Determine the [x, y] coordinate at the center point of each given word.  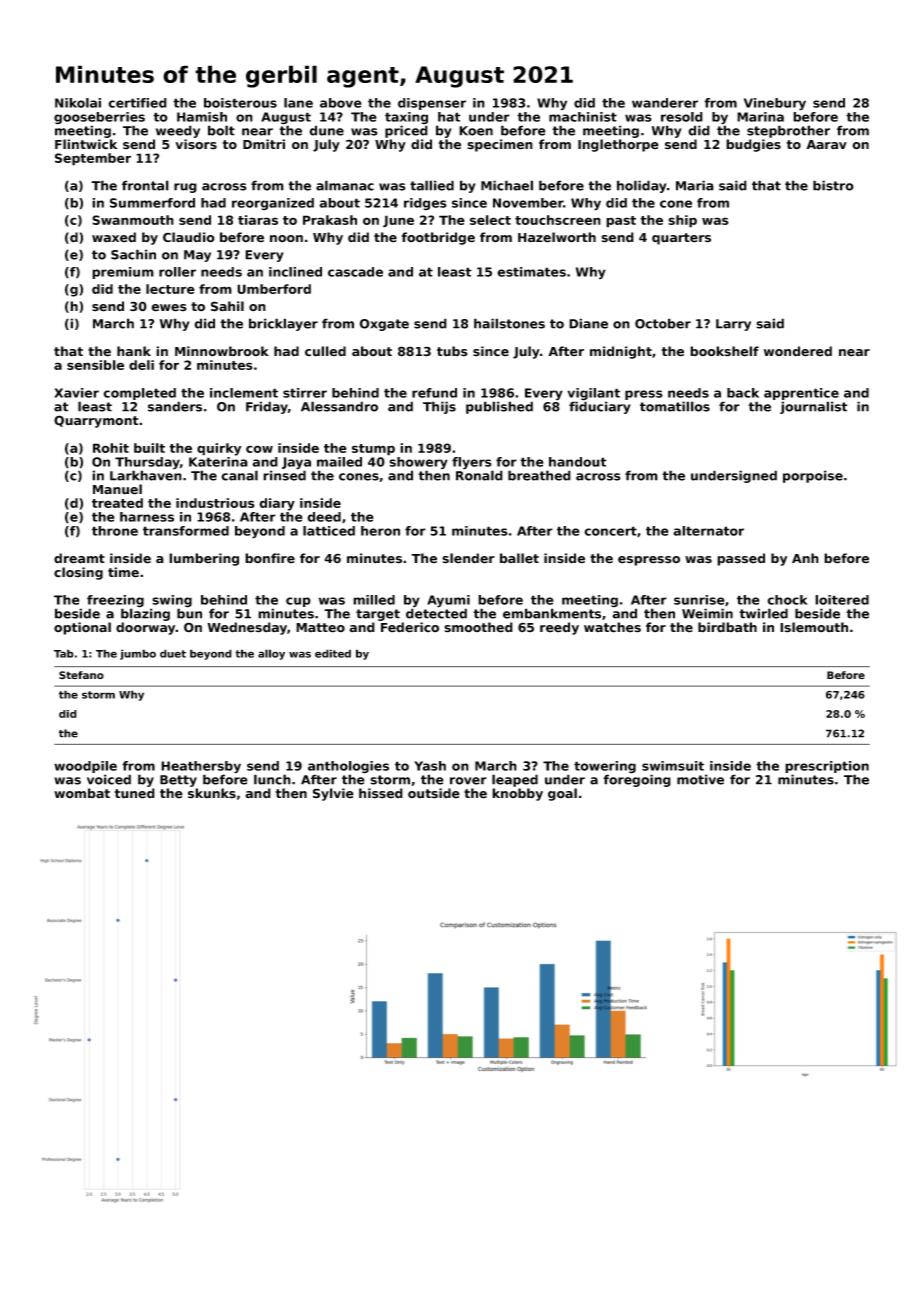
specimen [500, 145]
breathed [539, 475]
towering [605, 767]
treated [117, 503]
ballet [519, 558]
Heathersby [201, 767]
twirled [763, 613]
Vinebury [775, 104]
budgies [753, 145]
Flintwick [86, 144]
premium [123, 273]
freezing [115, 601]
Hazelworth [557, 237]
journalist [814, 407]
